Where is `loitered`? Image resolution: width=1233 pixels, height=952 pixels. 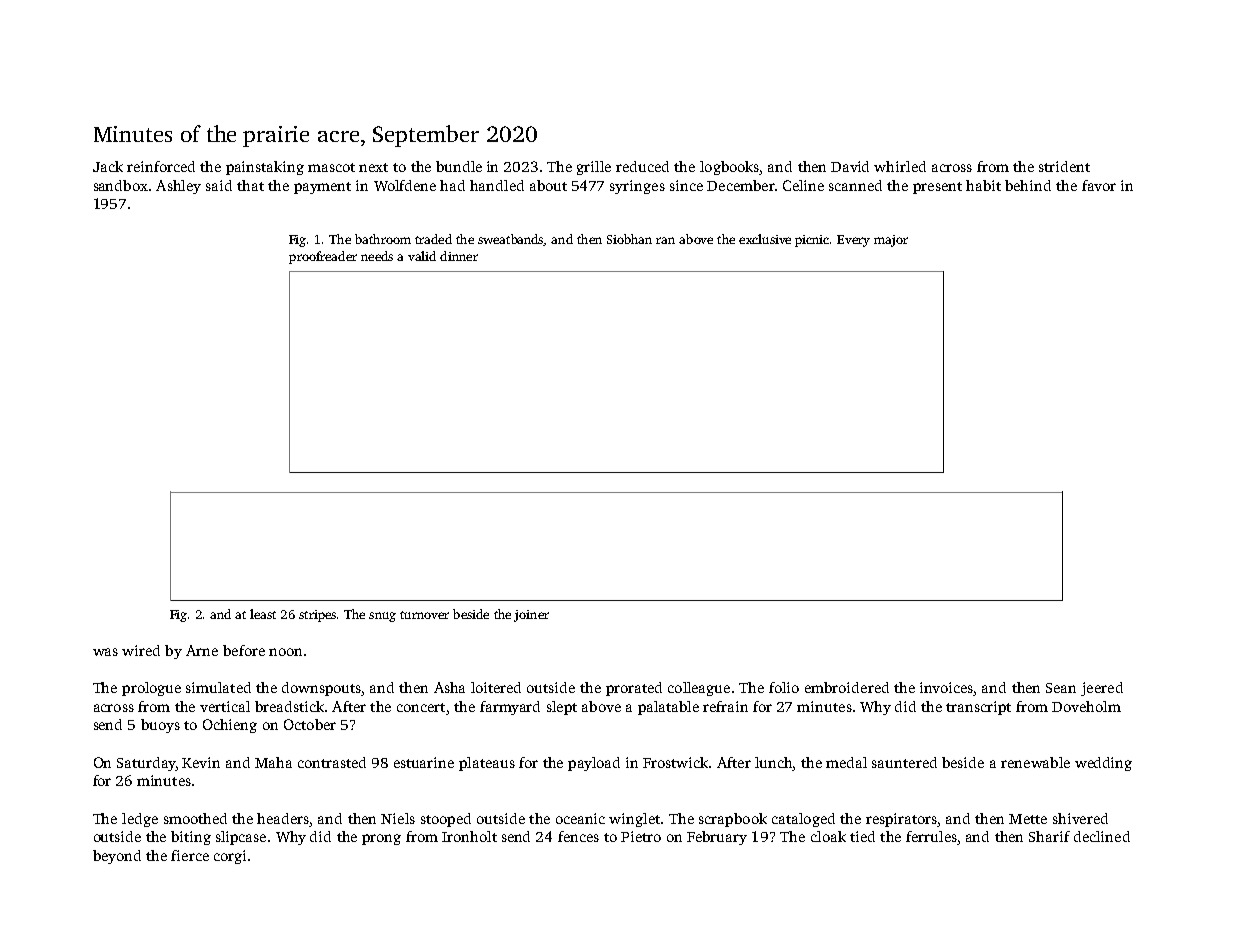
loitered is located at coordinates (496, 687).
